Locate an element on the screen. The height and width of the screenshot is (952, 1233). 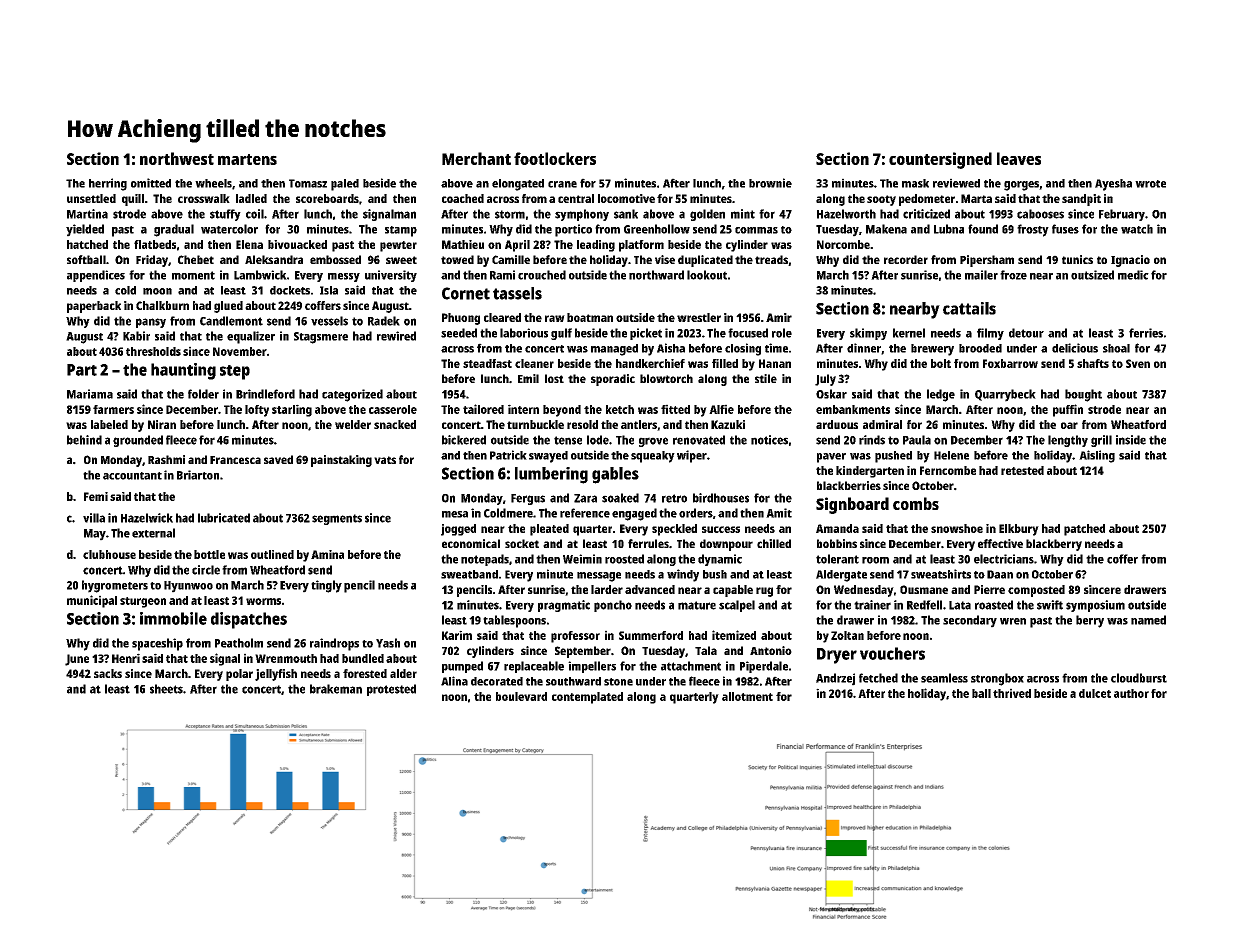
spaceship is located at coordinates (157, 644).
